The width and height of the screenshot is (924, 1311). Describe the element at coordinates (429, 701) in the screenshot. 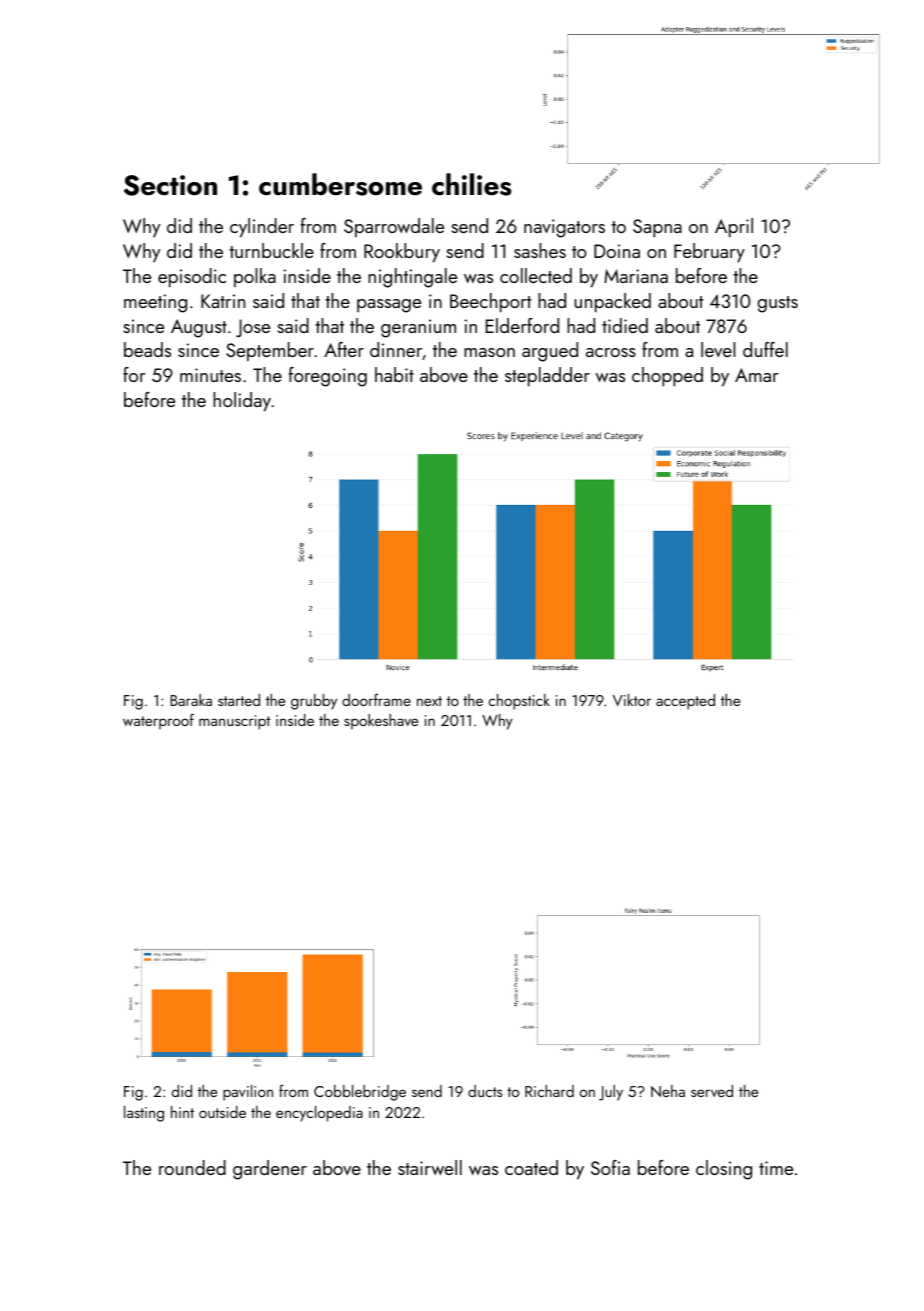

I see `next` at that location.
